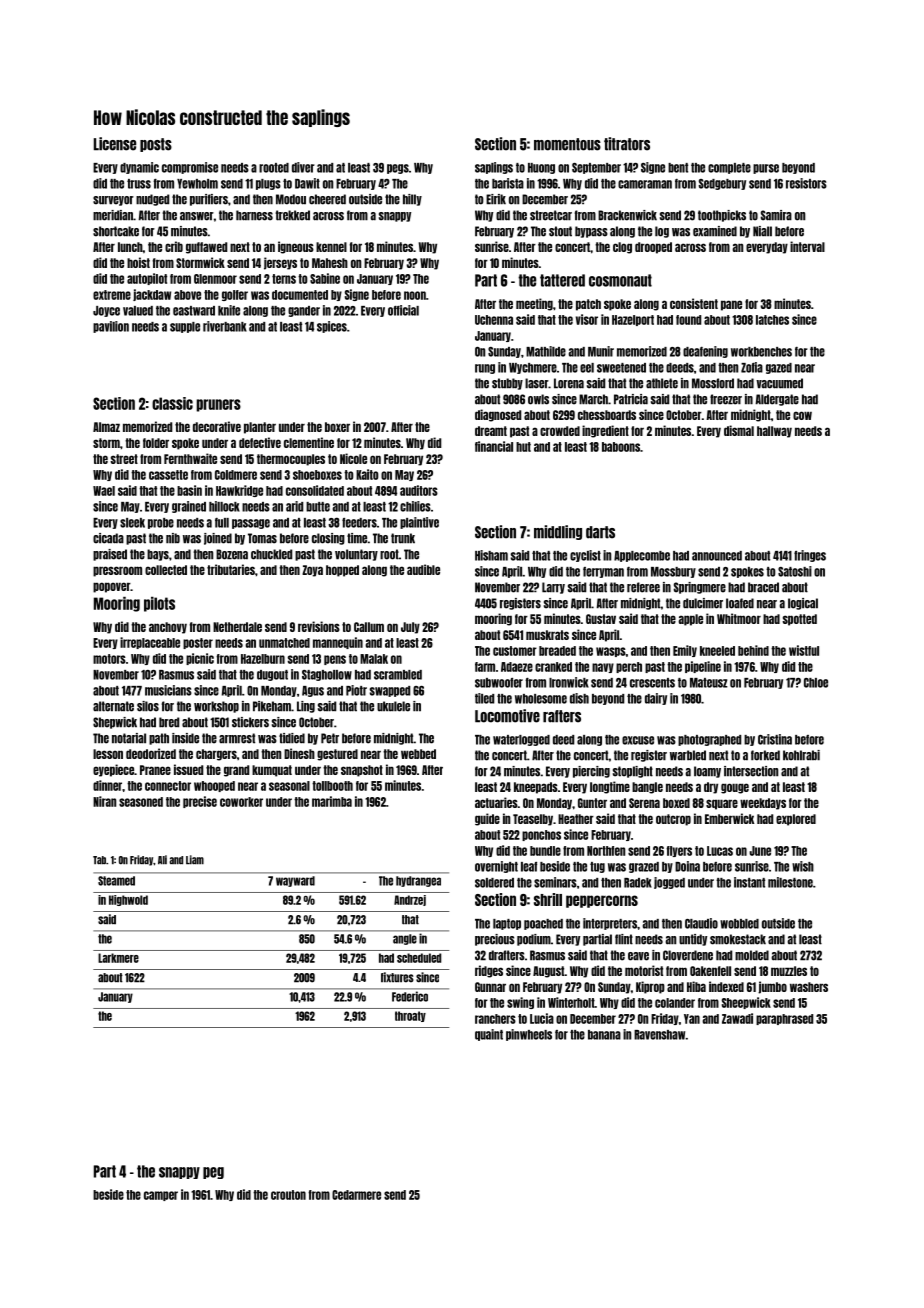  I want to click on pane, so click(731, 305).
